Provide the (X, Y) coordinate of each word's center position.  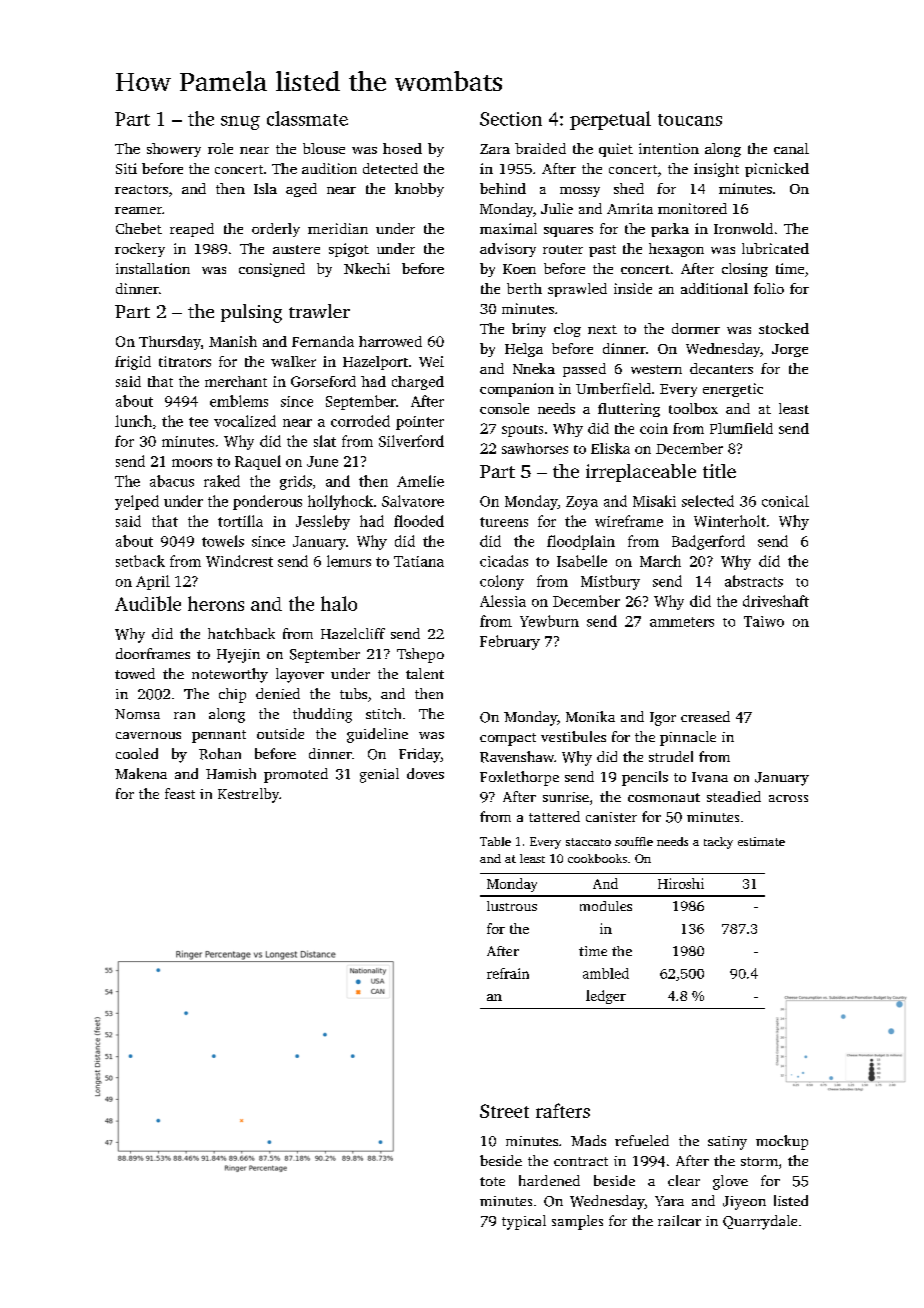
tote (492, 1181)
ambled (606, 973)
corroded (360, 421)
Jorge (790, 350)
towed (135, 673)
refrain (508, 973)
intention (669, 148)
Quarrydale (760, 1222)
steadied (734, 796)
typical (524, 1222)
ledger (606, 997)
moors (192, 463)
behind (503, 188)
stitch (383, 713)
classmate (307, 118)
